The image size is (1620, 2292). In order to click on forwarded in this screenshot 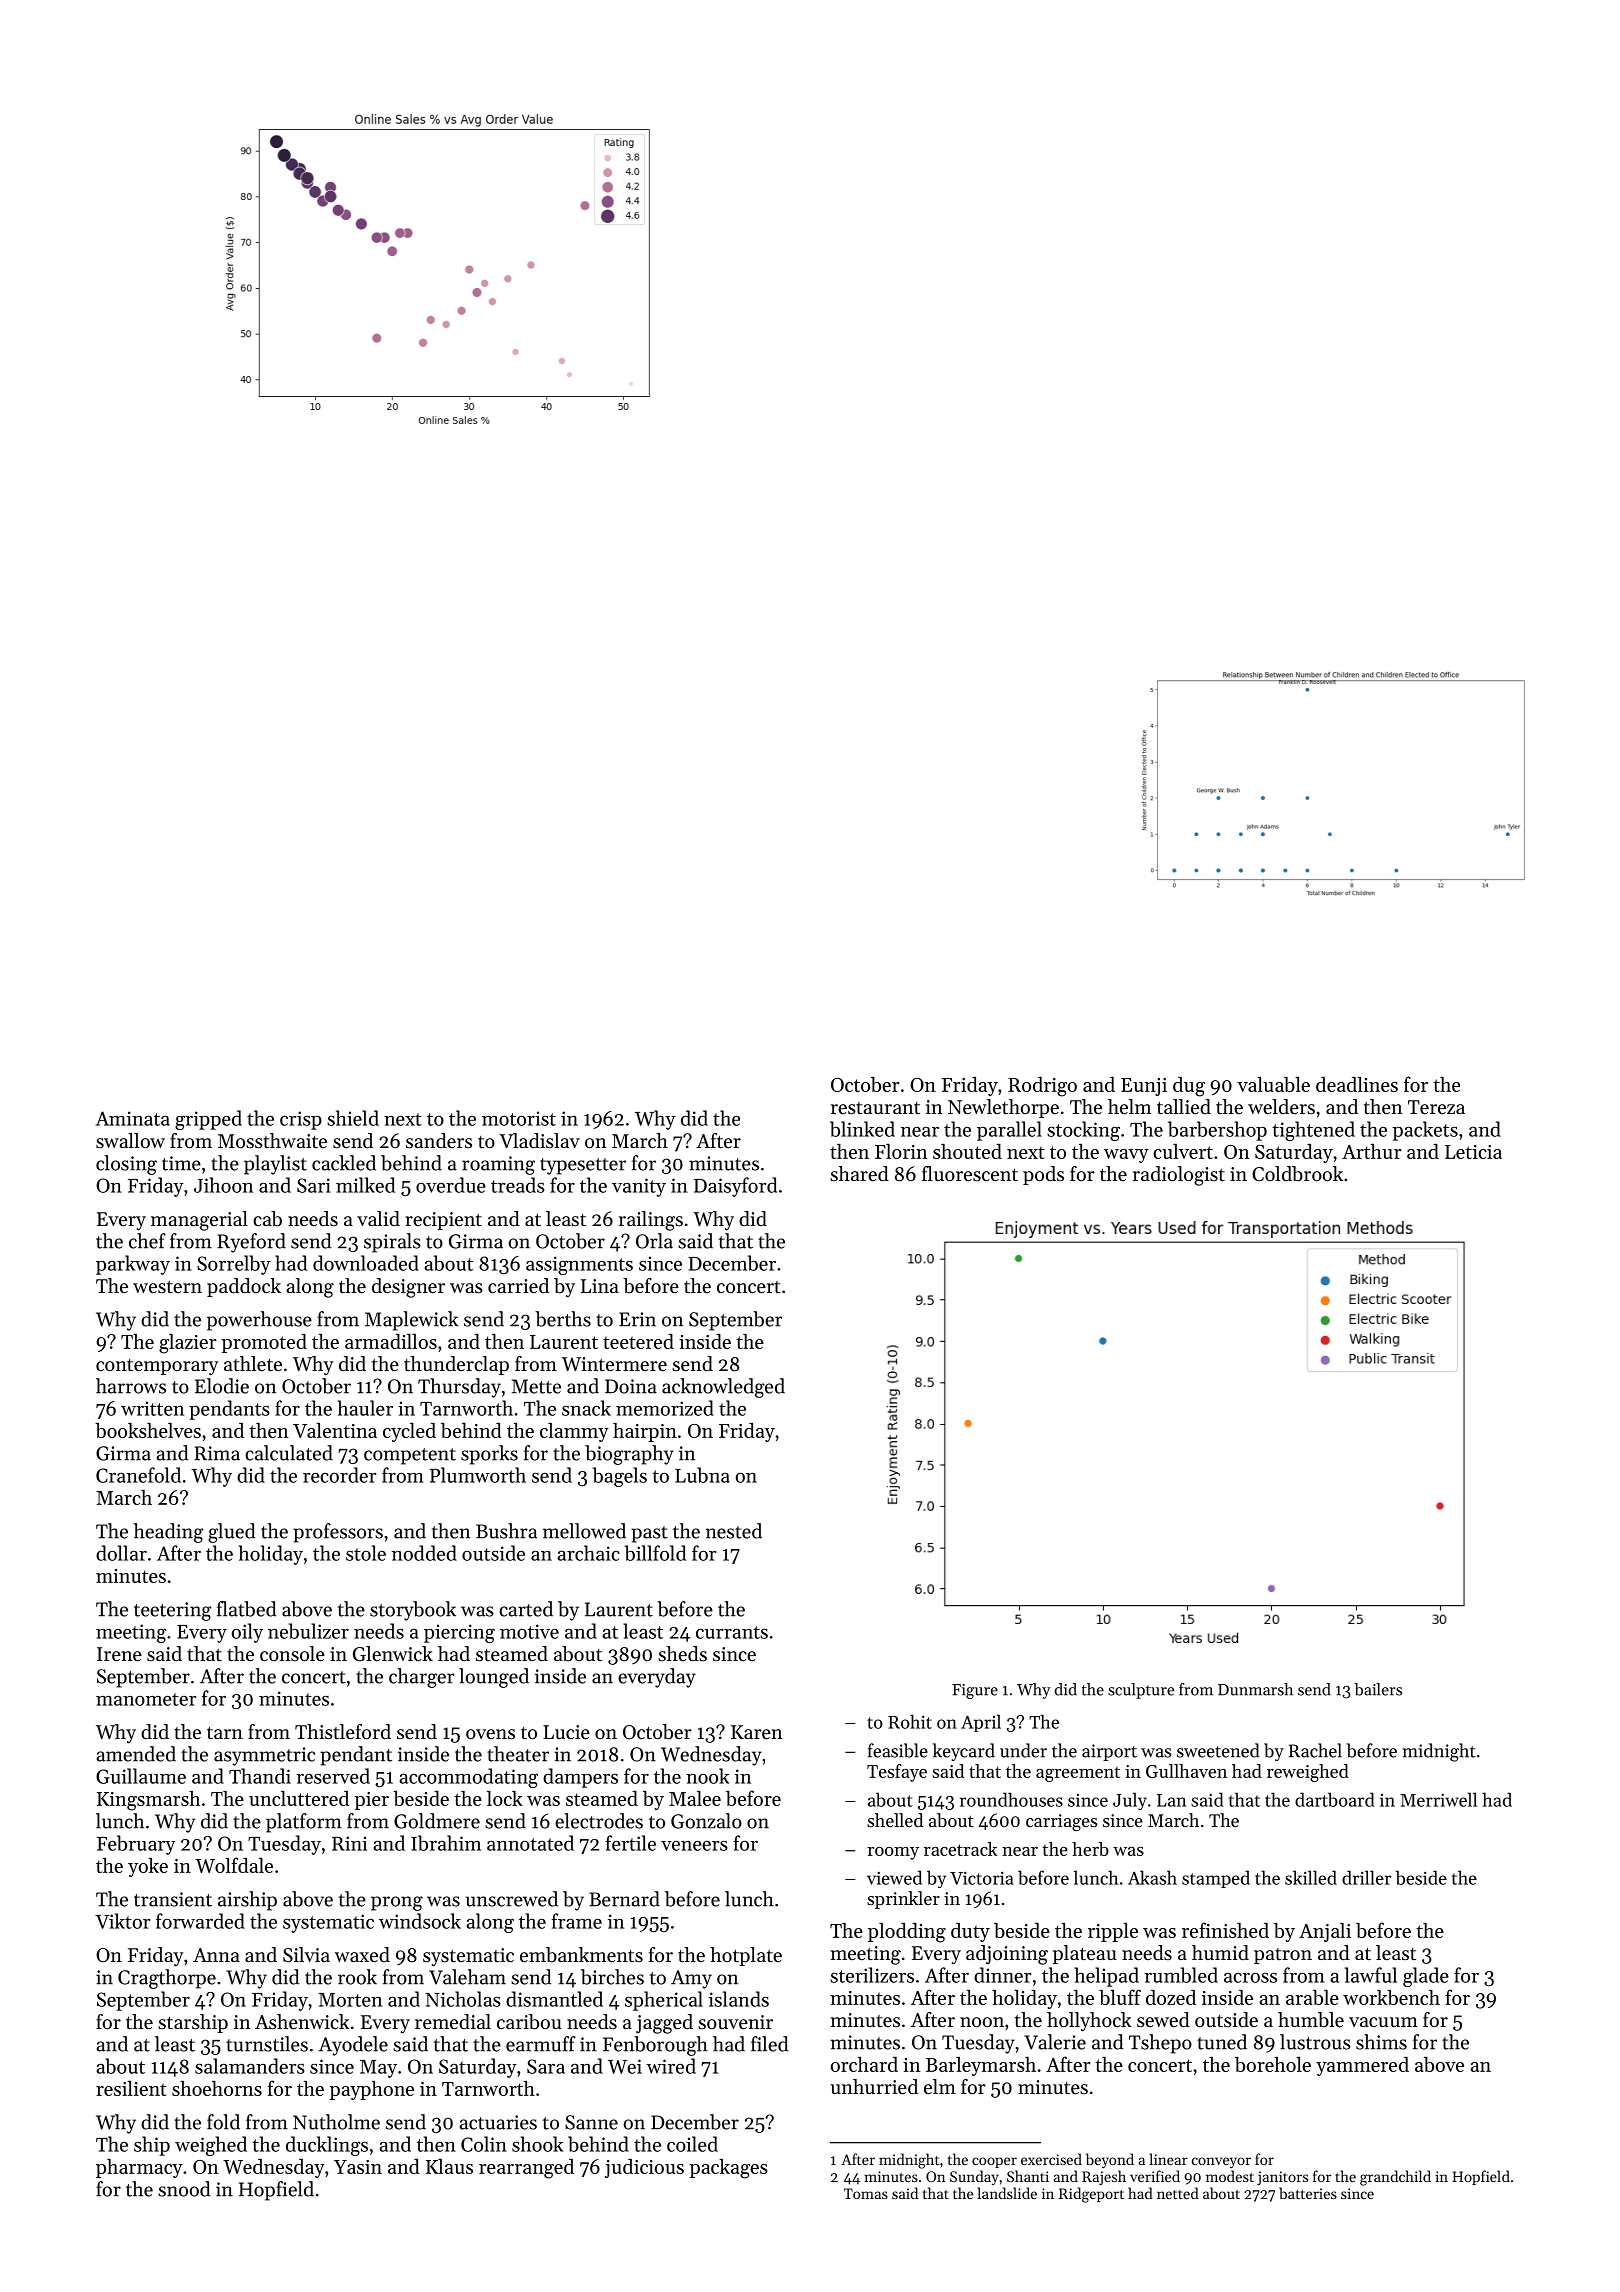, I will do `click(200, 1921)`.
